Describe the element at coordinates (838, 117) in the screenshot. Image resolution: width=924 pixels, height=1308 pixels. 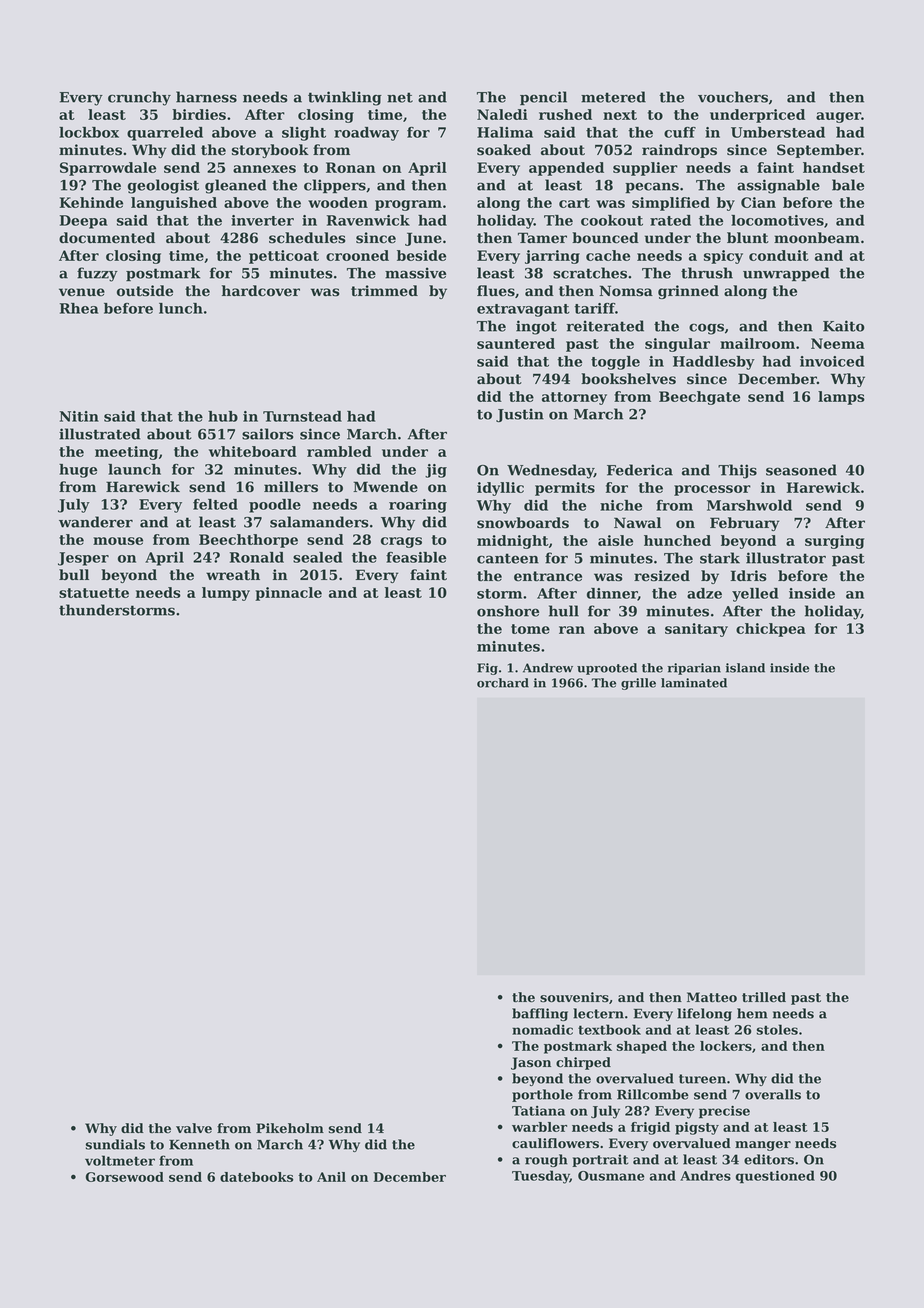
I see `auger` at that location.
